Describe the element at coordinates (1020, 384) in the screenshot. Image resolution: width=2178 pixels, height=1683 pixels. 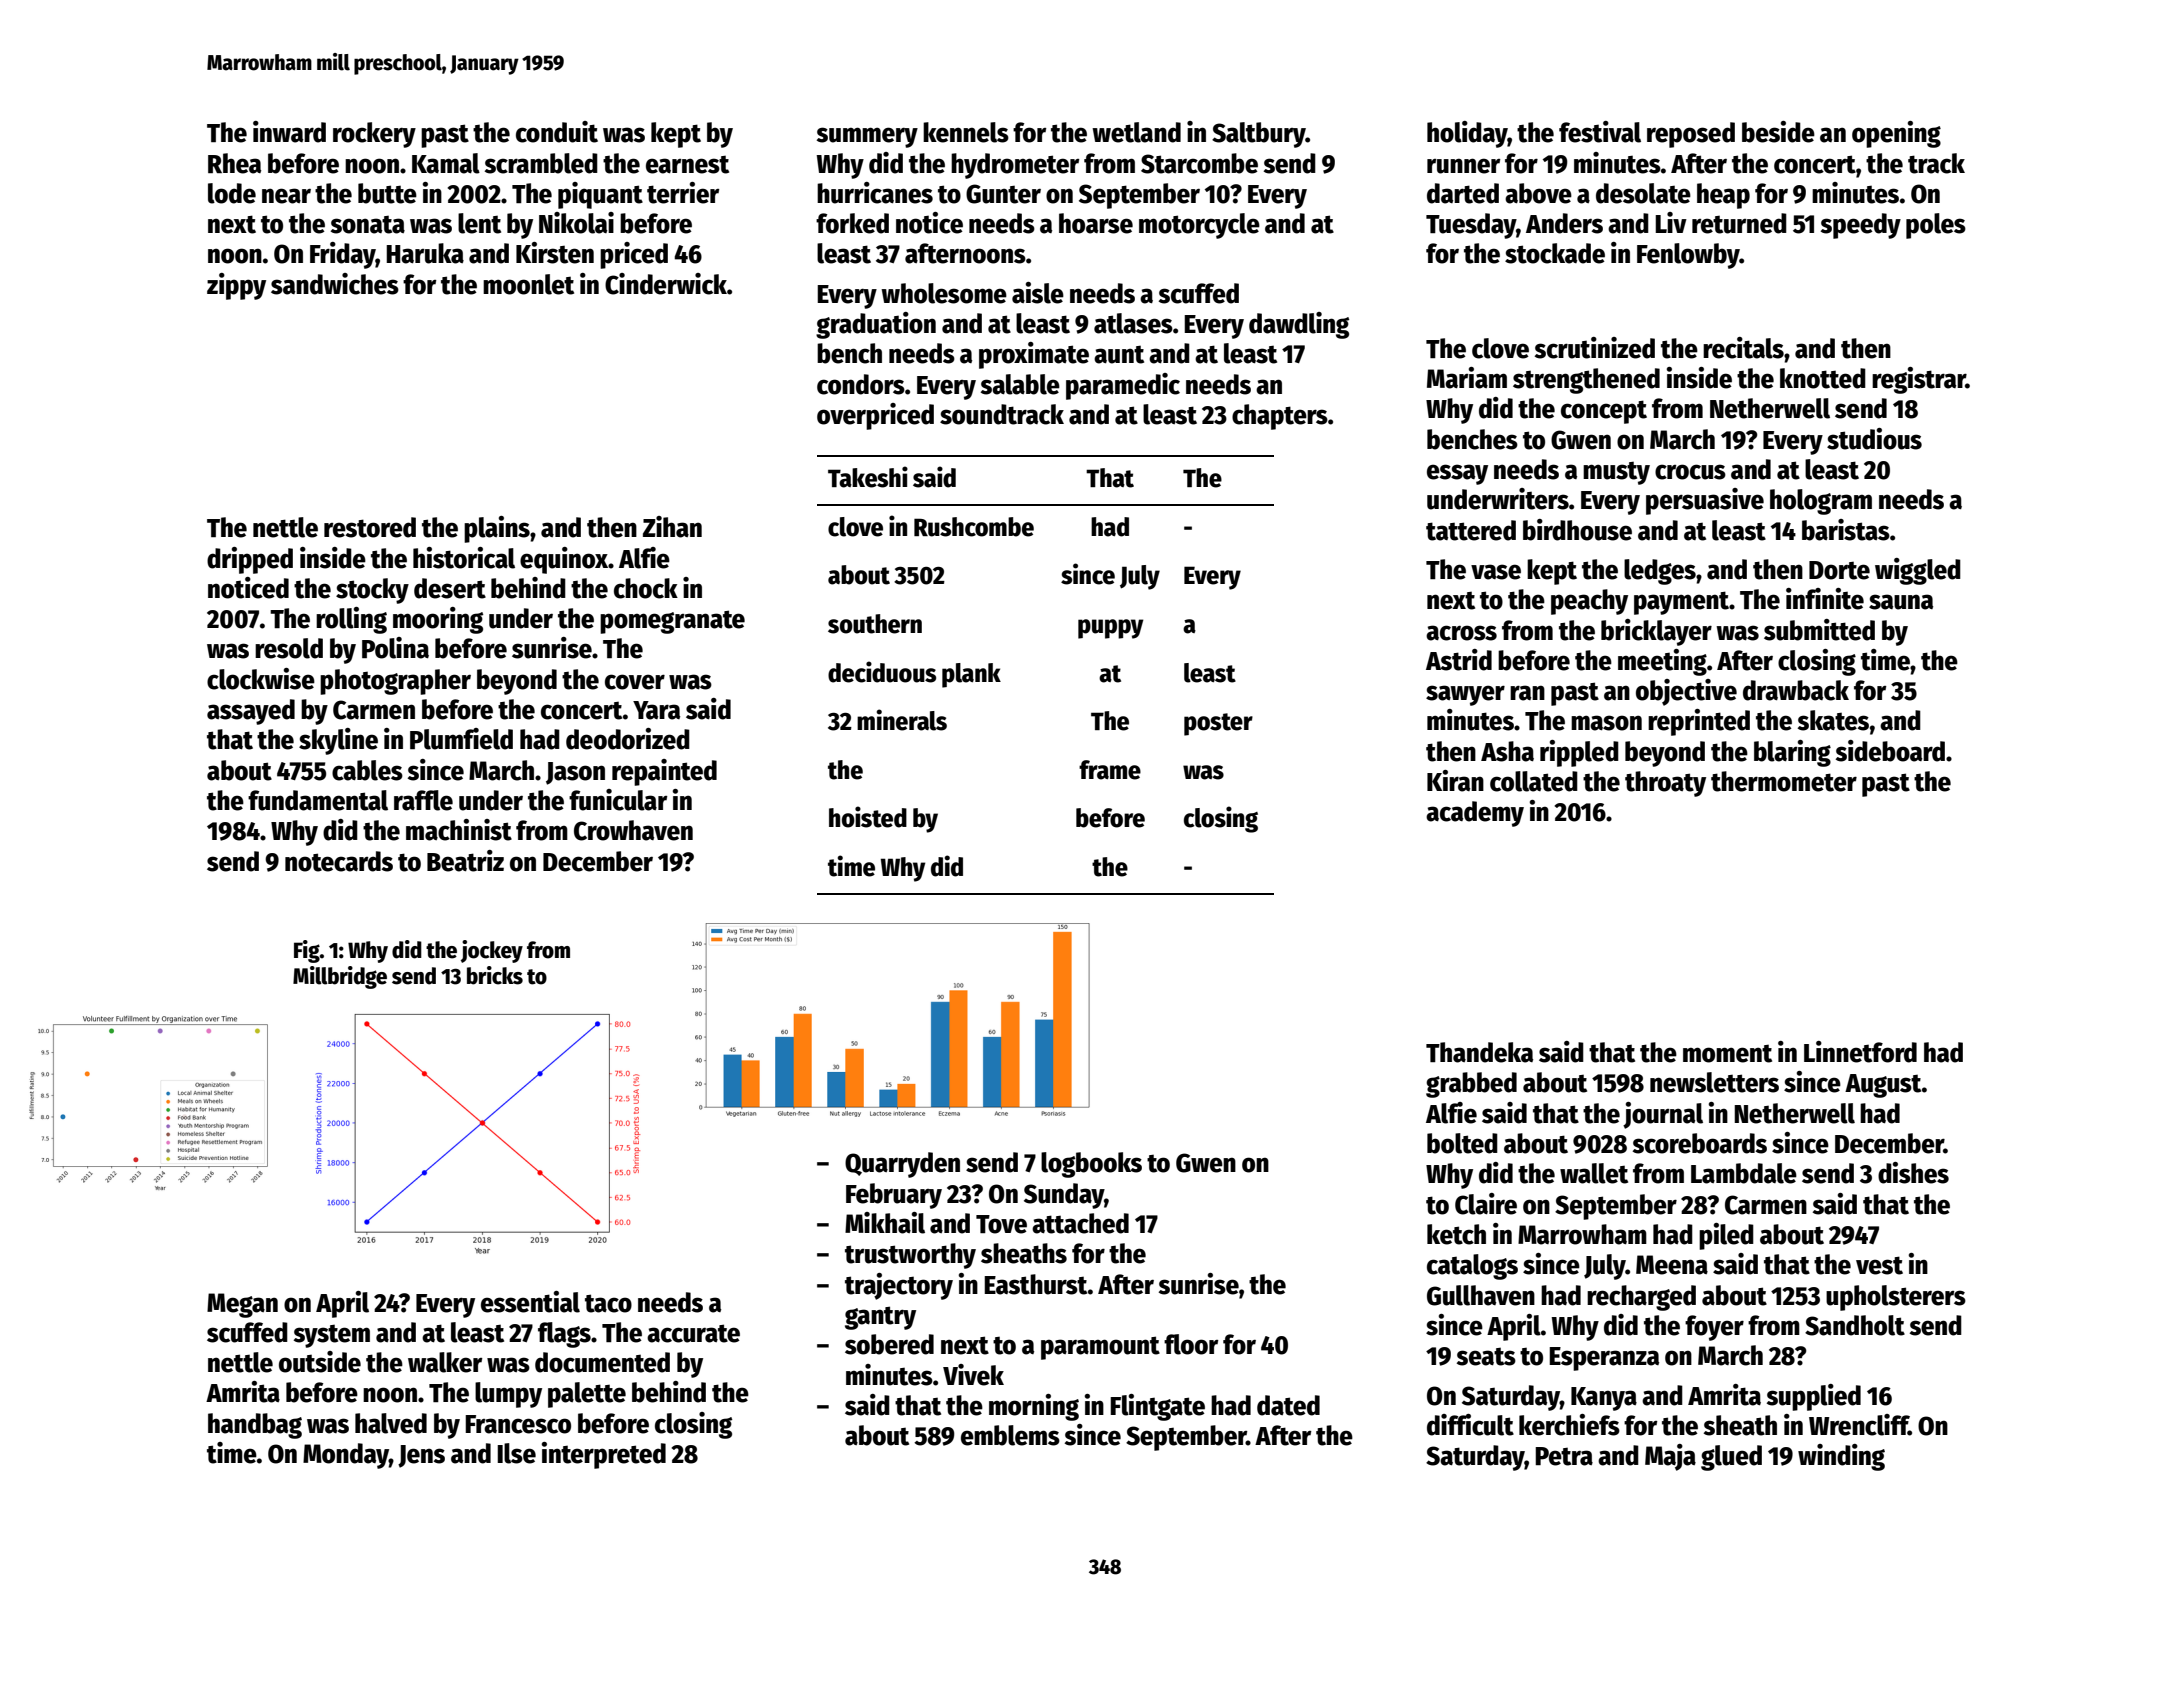
I see `salable` at that location.
